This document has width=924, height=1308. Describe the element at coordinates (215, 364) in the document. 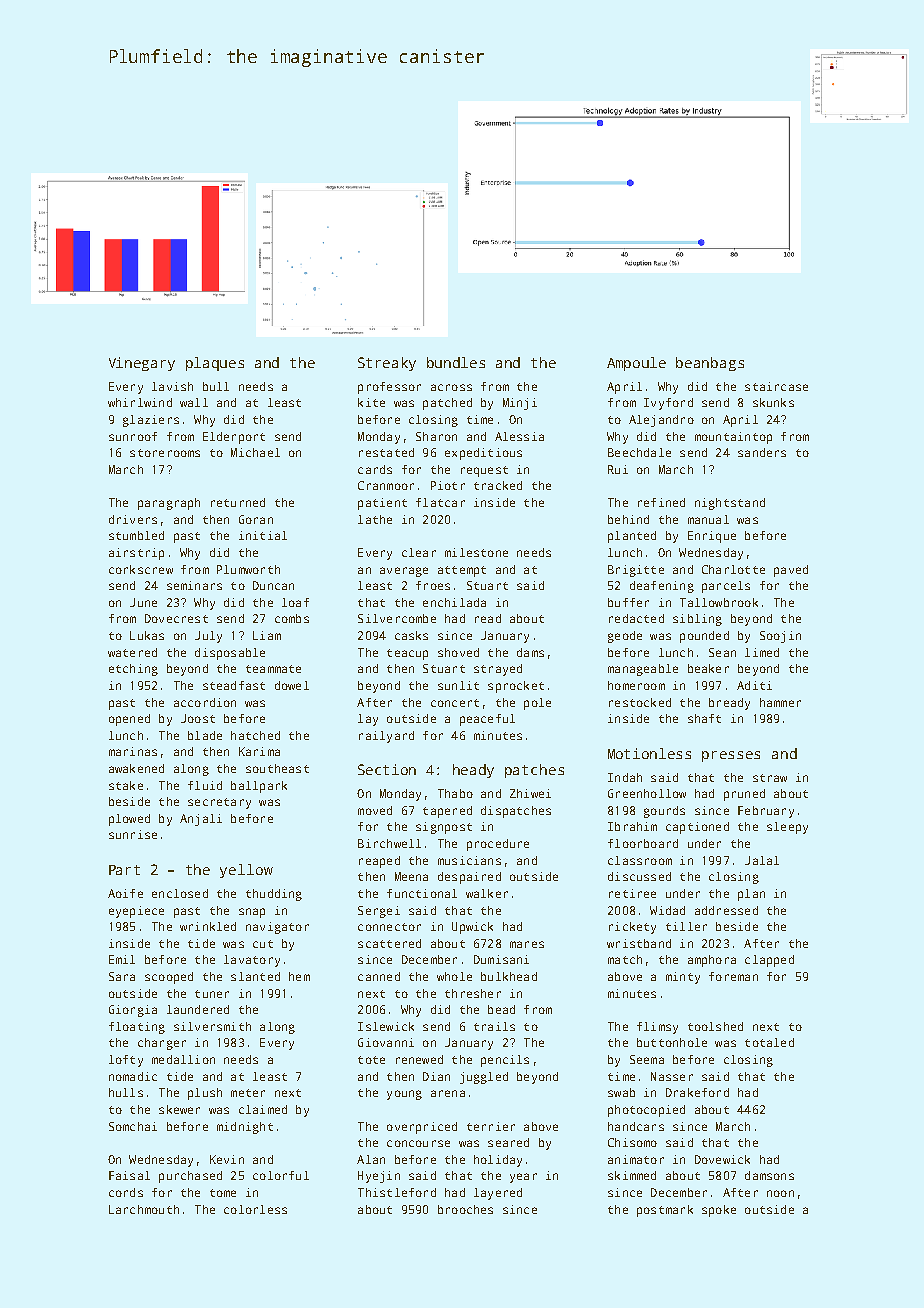

I see `plaques` at that location.
